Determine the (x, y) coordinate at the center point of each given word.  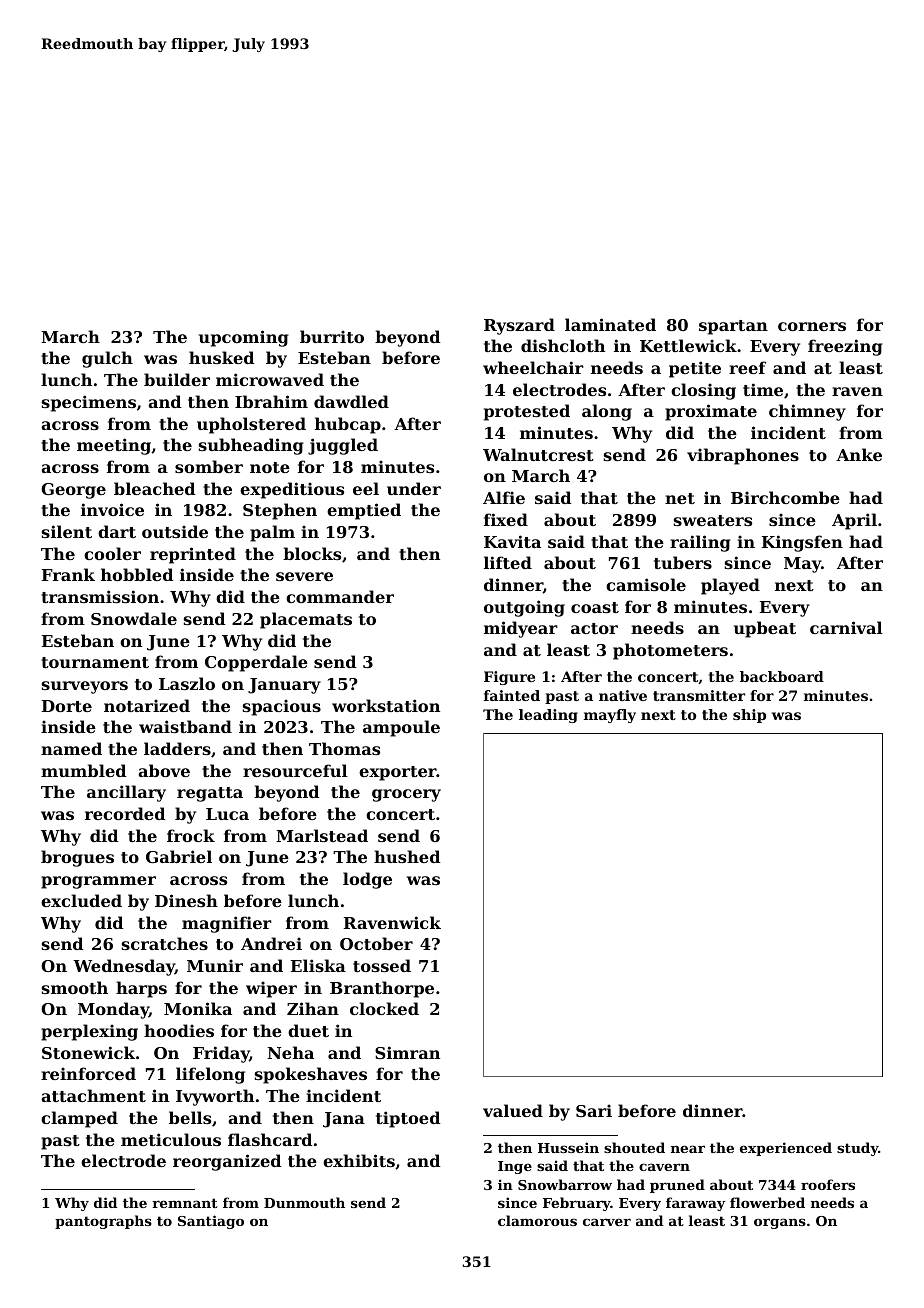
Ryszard (519, 326)
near (688, 1149)
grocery (406, 795)
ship (749, 716)
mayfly (610, 716)
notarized (147, 705)
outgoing (524, 608)
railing (700, 543)
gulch (107, 359)
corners (812, 326)
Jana (344, 1120)
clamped (79, 1119)
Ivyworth (215, 1097)
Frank (68, 574)
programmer (98, 882)
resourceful (295, 770)
